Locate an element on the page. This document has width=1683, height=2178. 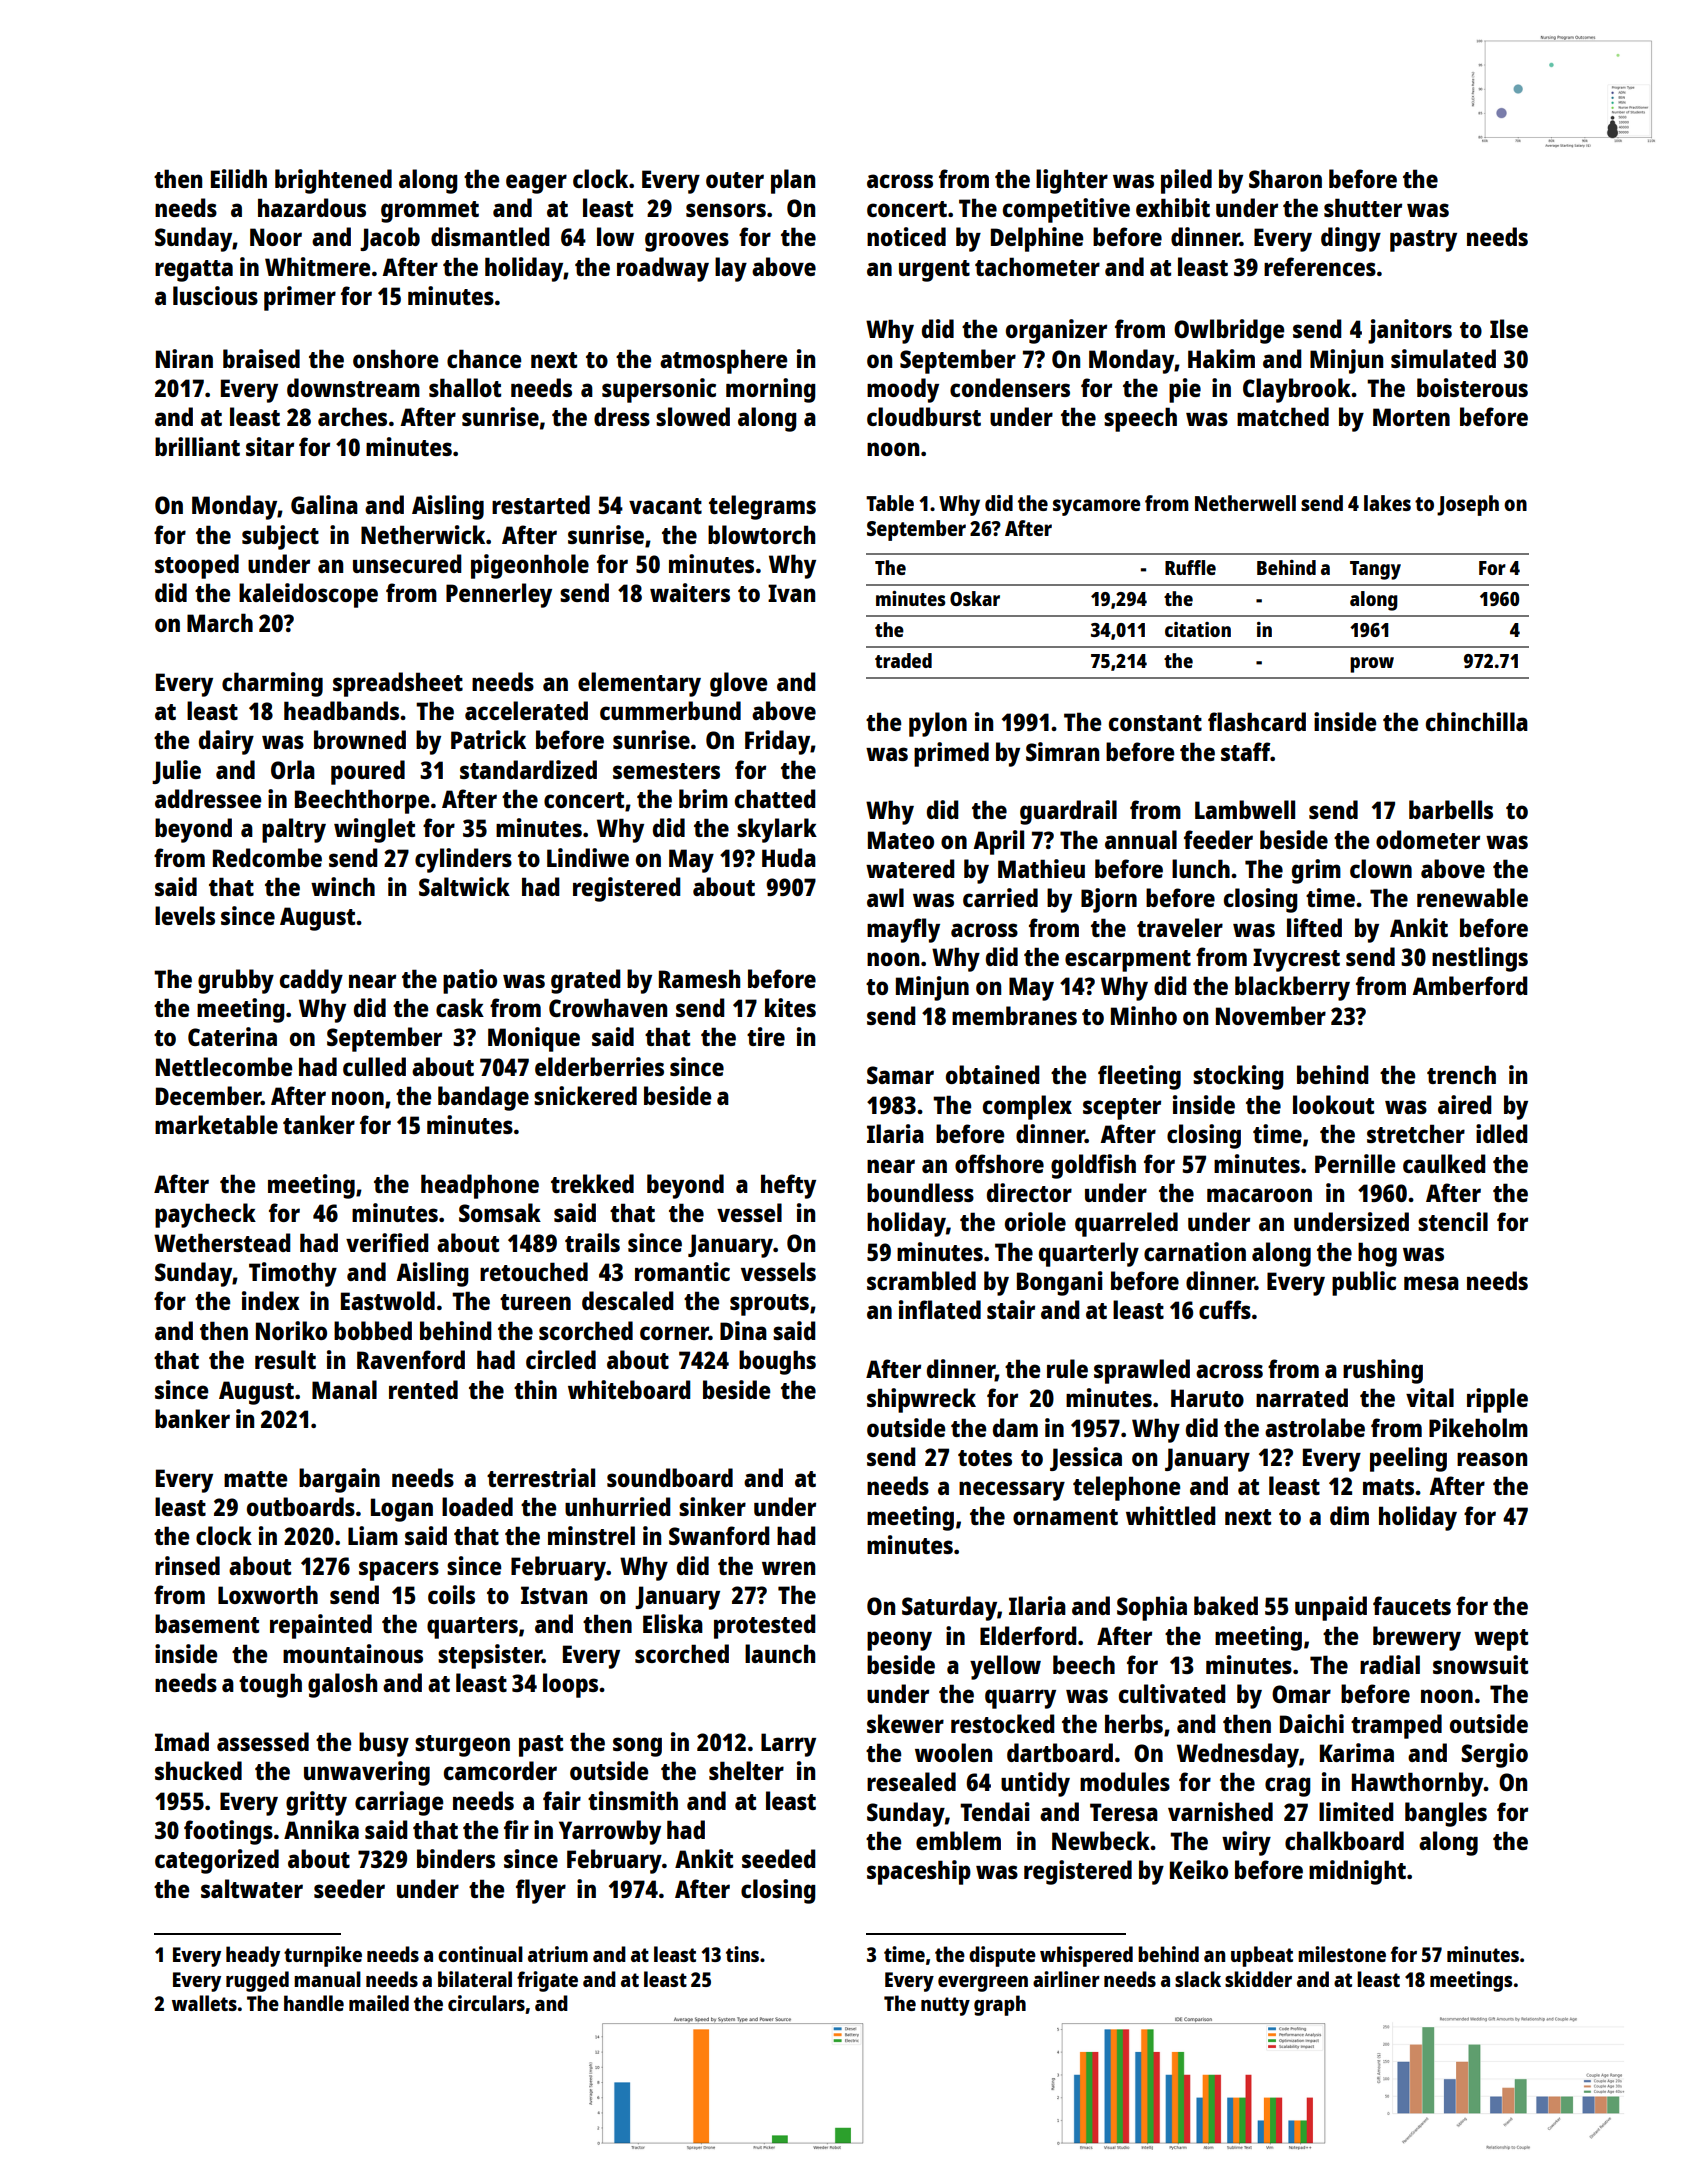
piled is located at coordinates (1186, 181).
